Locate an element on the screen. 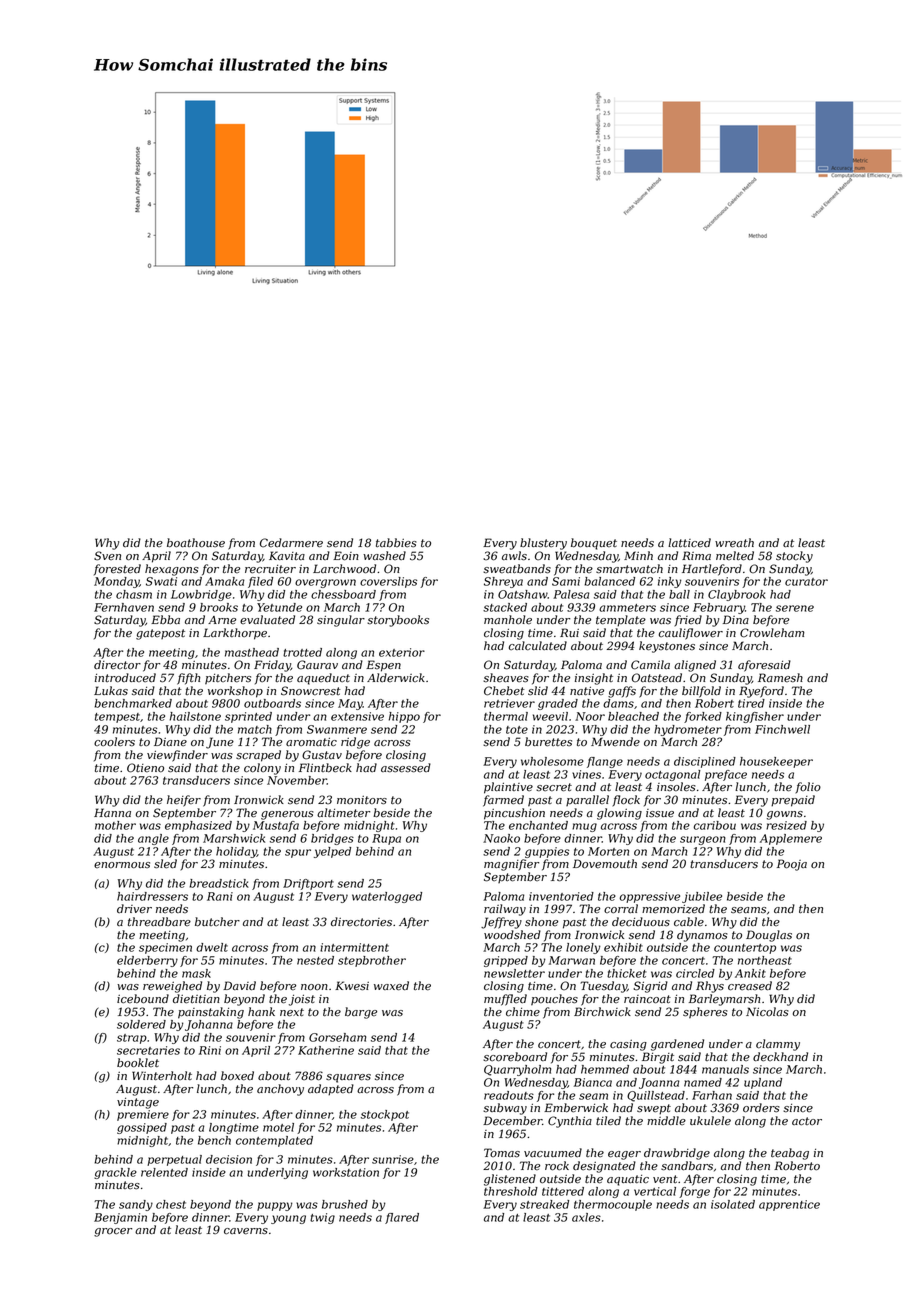 The height and width of the screenshot is (1308, 924). insight is located at coordinates (594, 679).
